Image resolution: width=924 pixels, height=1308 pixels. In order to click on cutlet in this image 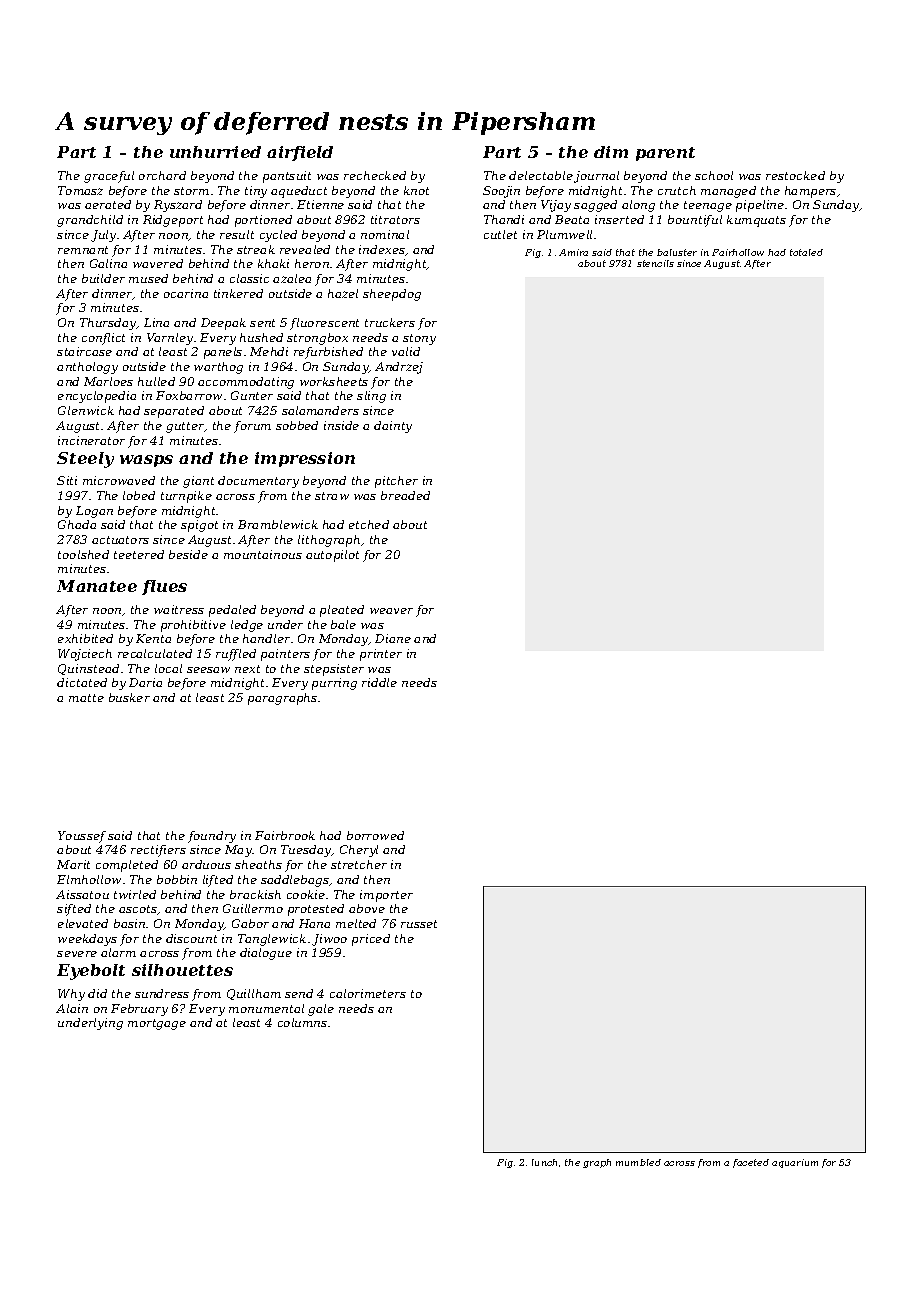, I will do `click(500, 234)`.
